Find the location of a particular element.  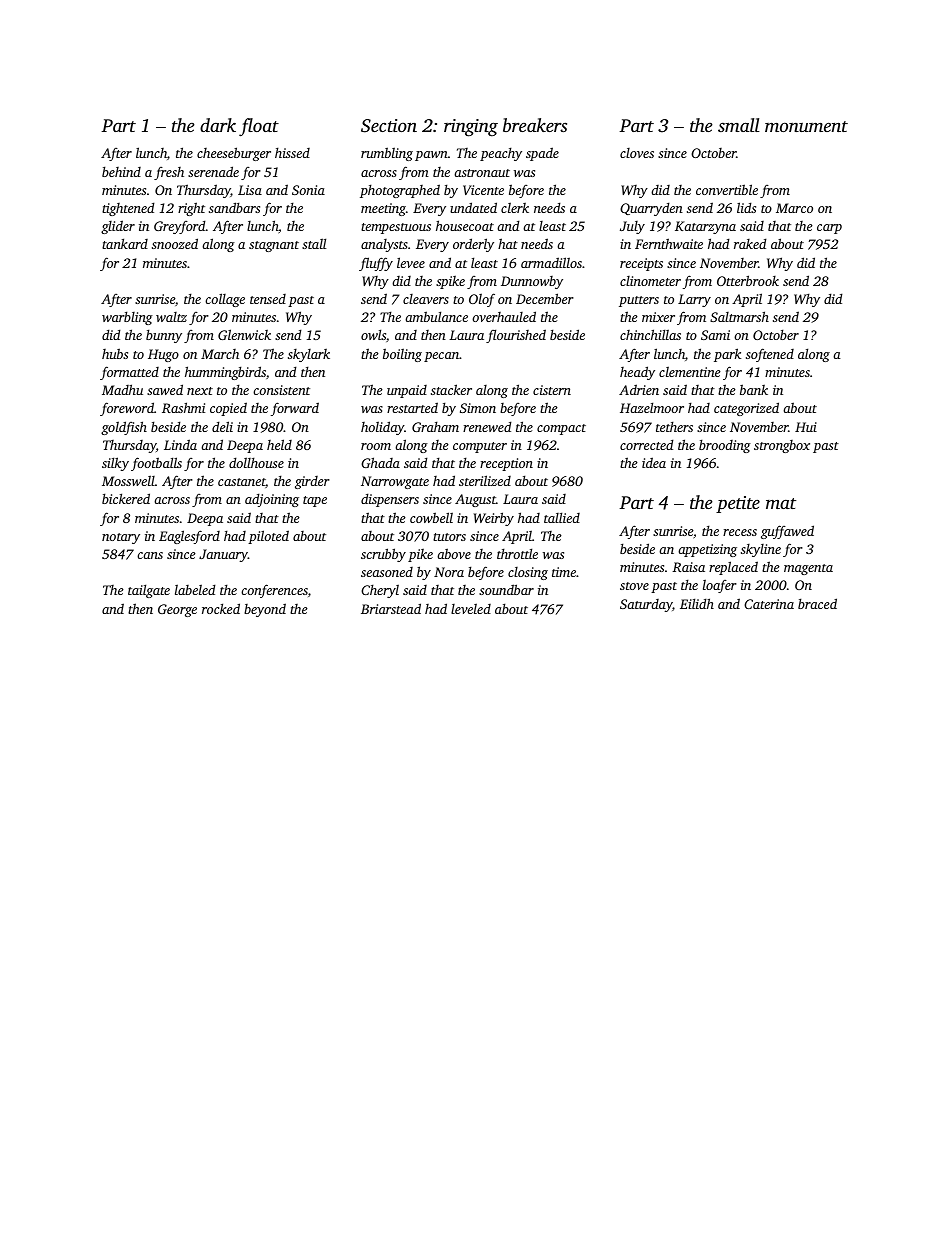

labeled is located at coordinates (195, 589).
